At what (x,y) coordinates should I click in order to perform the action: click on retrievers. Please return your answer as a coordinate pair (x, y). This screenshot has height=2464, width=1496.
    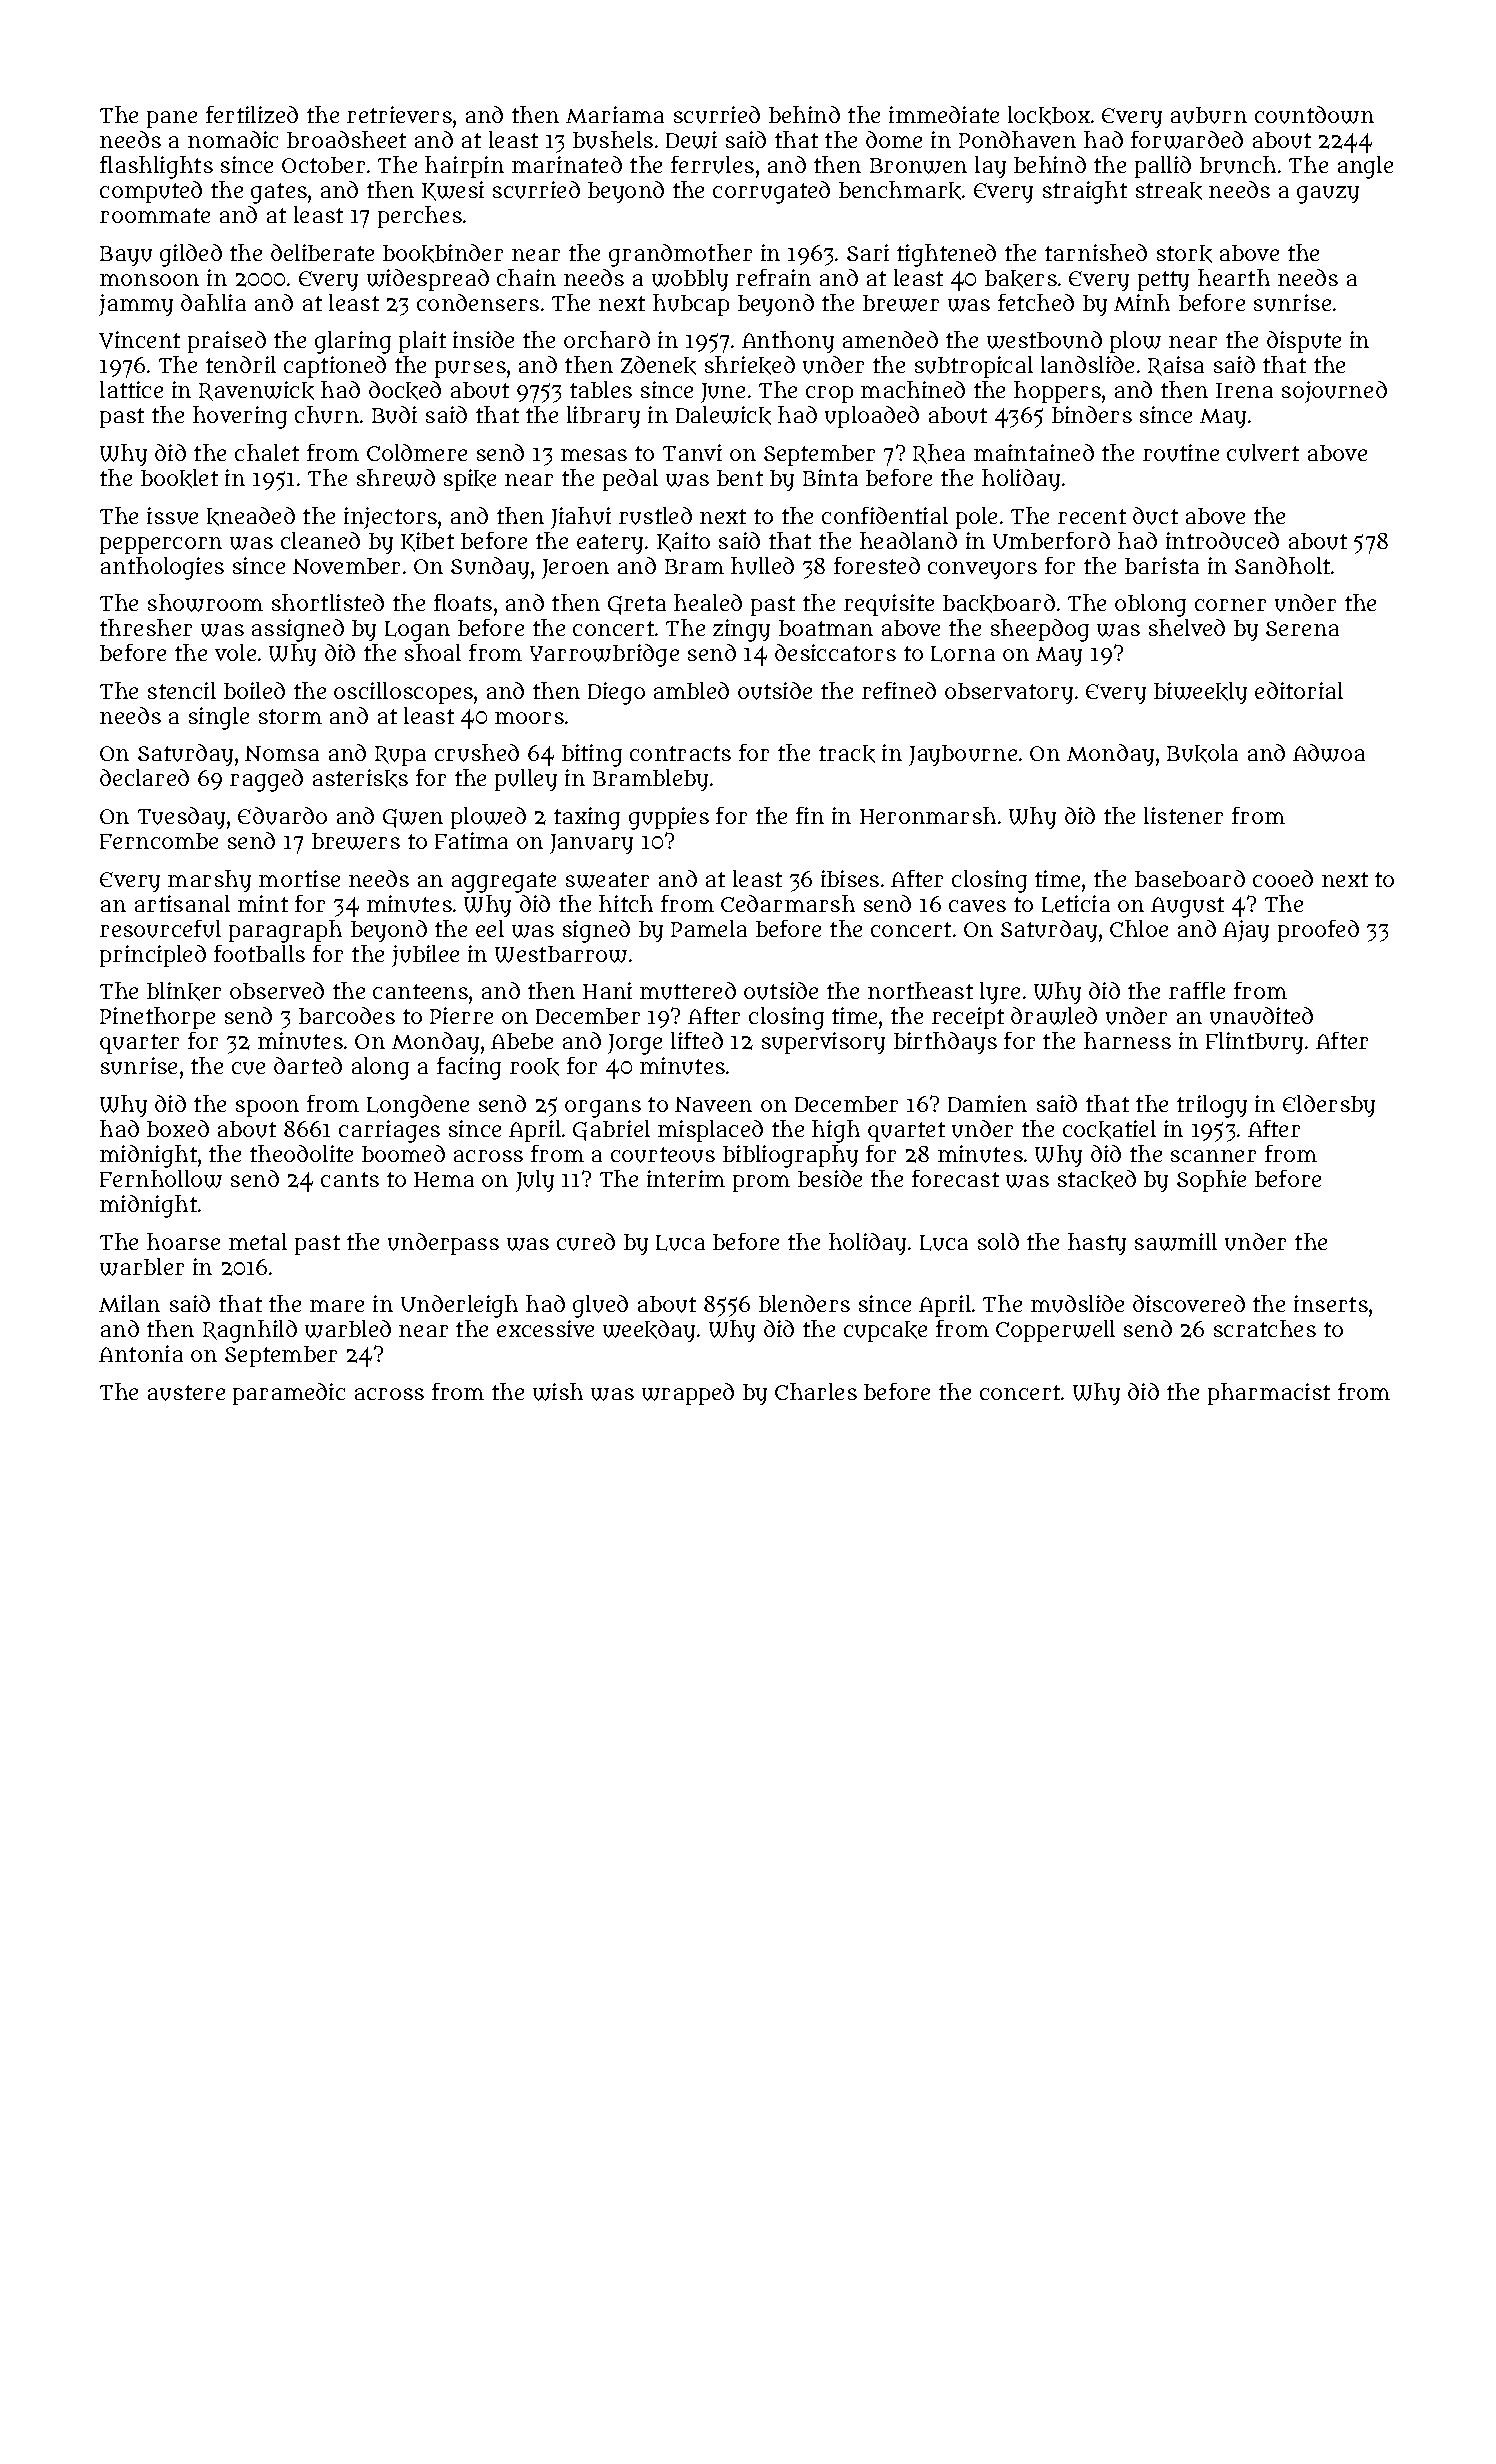
    Looking at the image, I should click on (399, 114).
